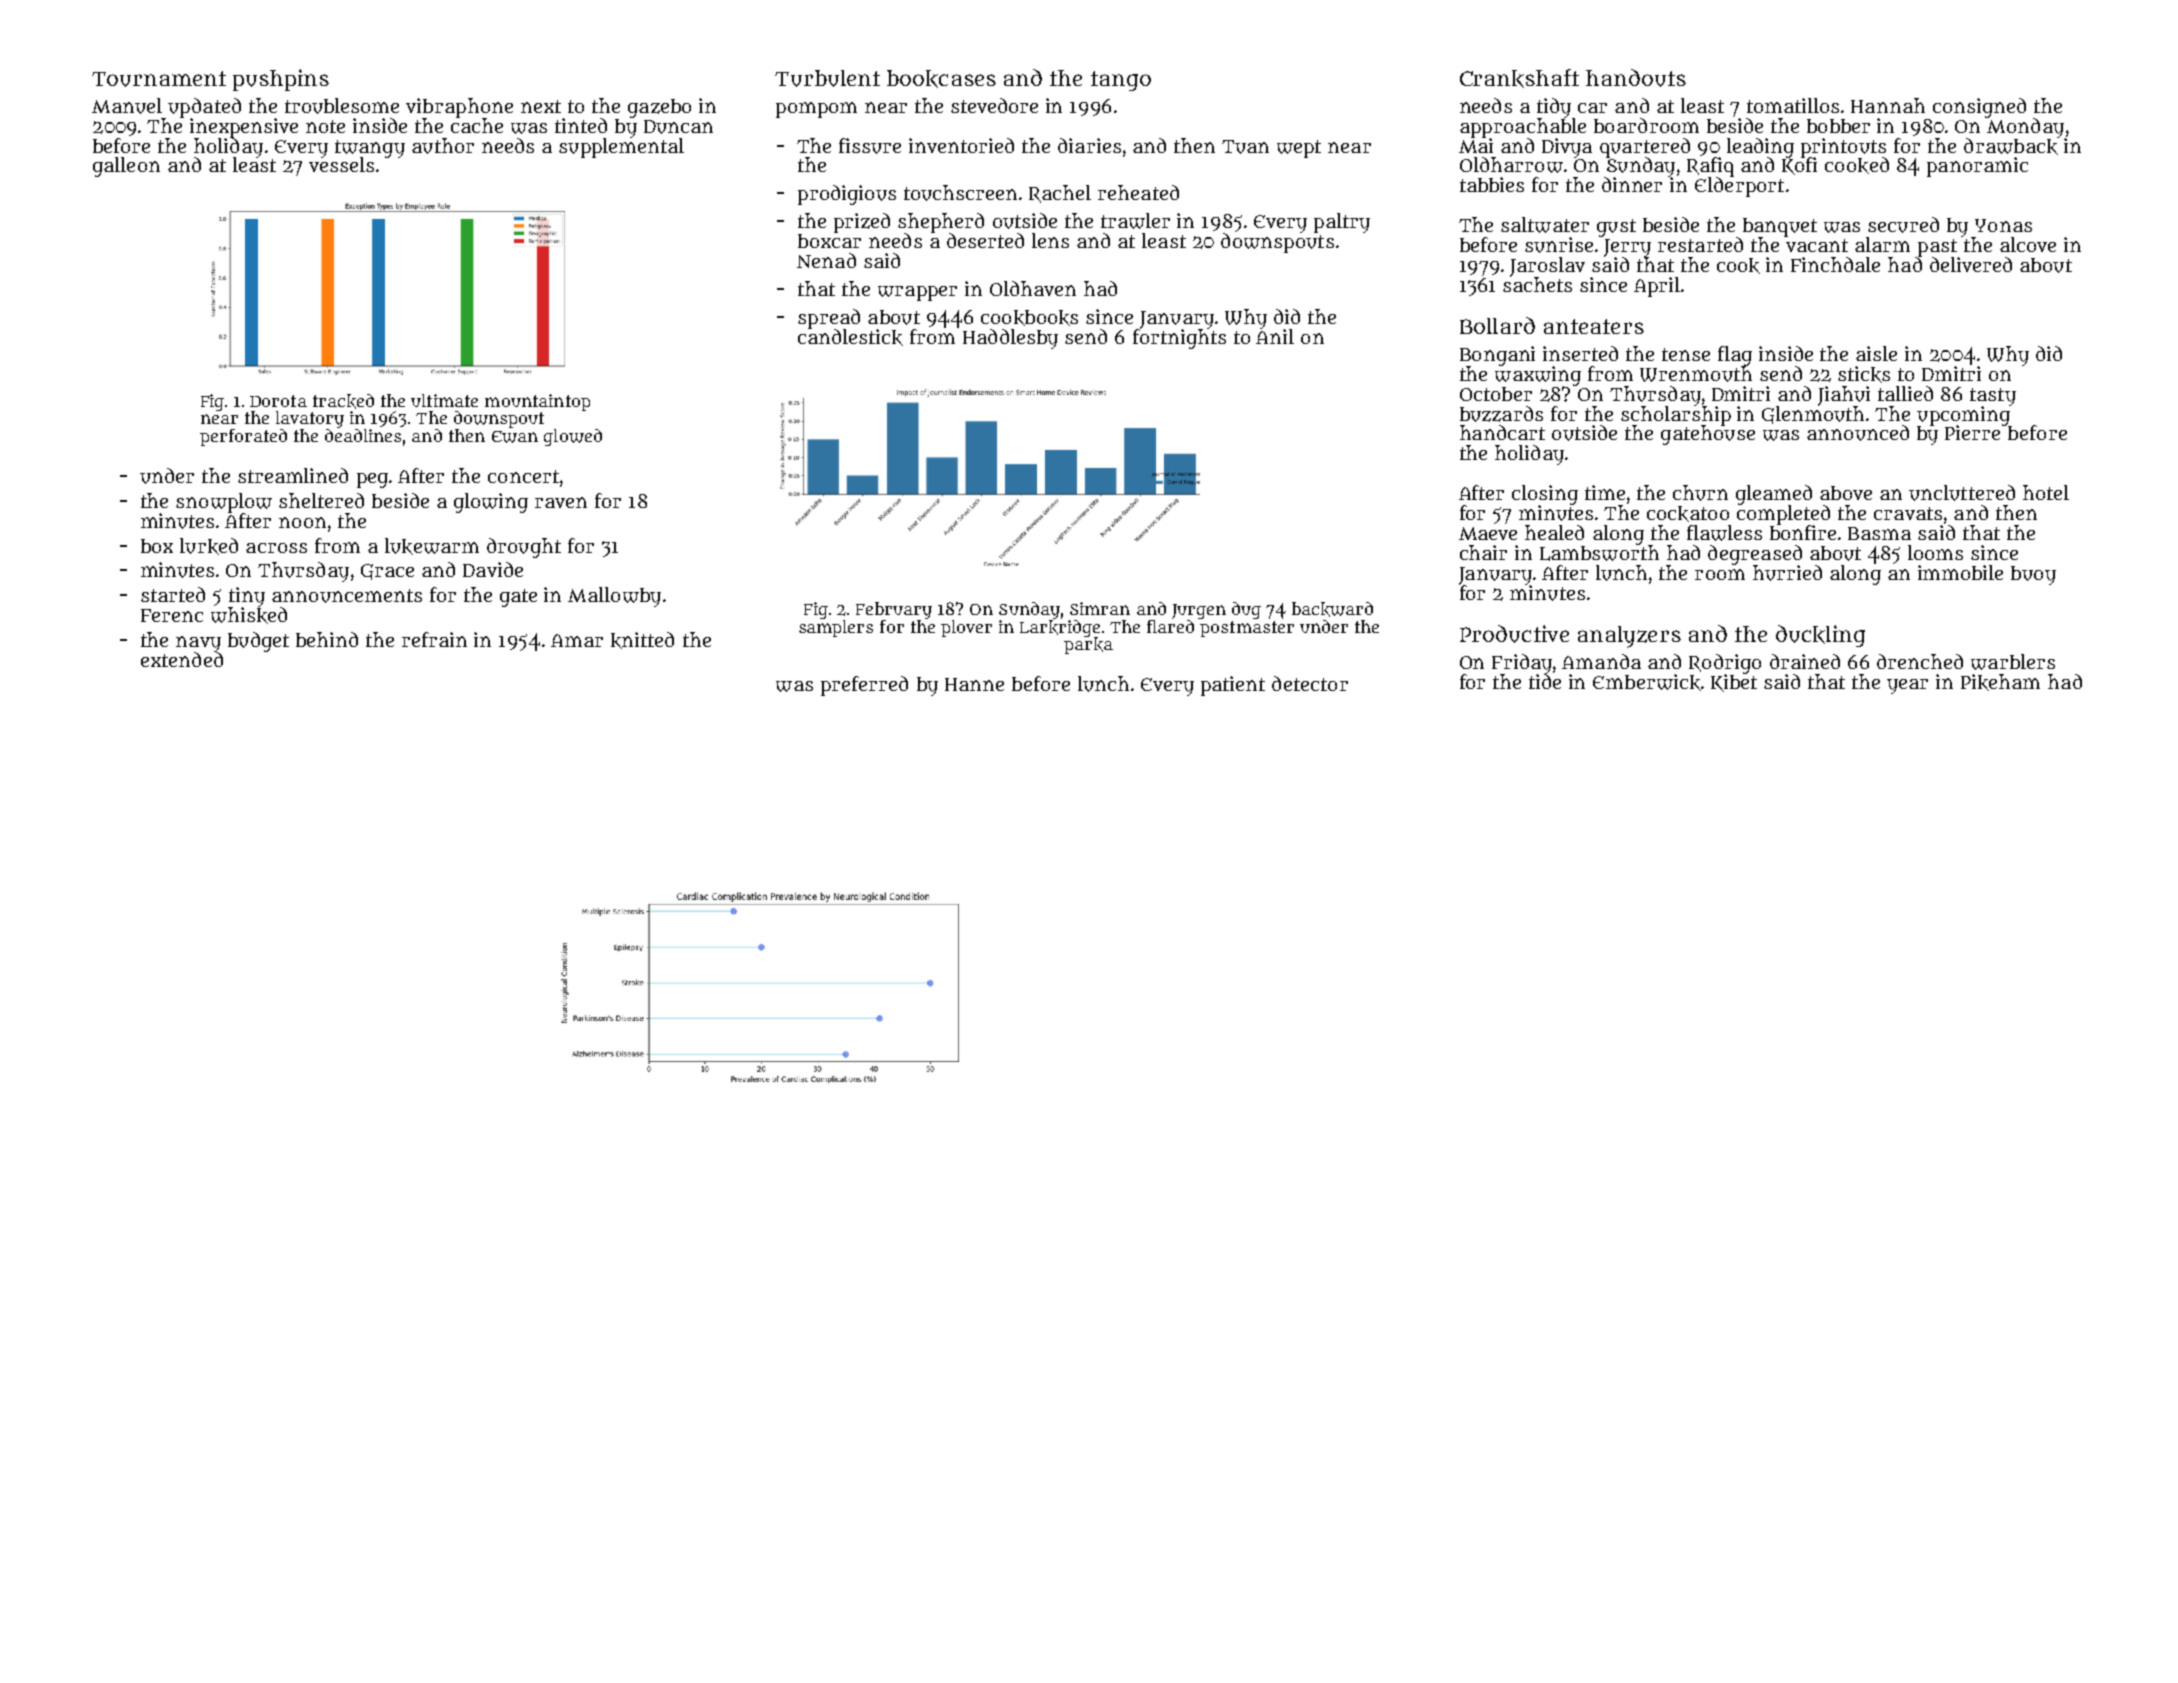 The image size is (2178, 1683). I want to click on extended, so click(182, 659).
